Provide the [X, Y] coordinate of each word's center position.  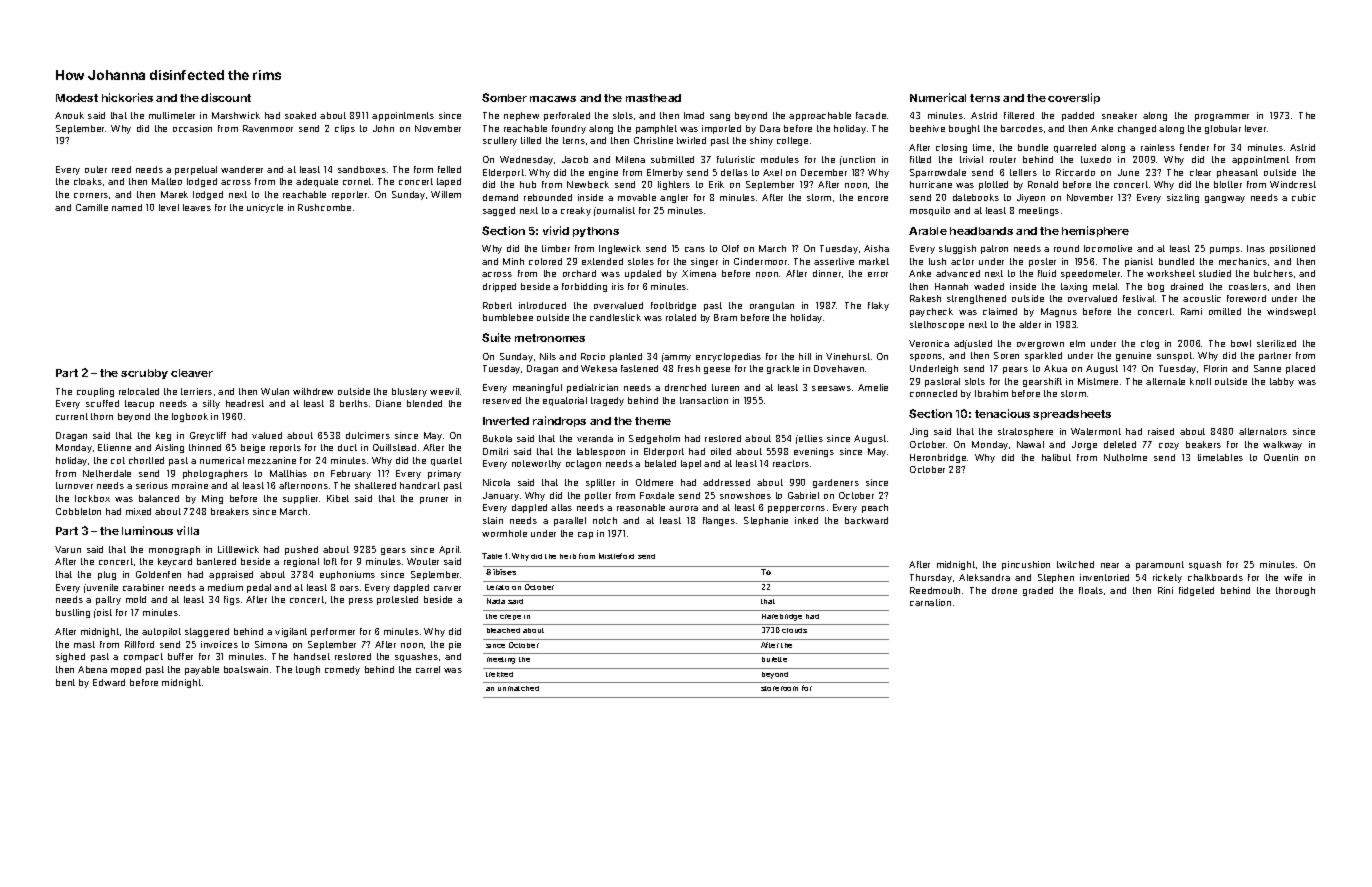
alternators [1263, 431]
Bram [725, 317]
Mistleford [616, 556]
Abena [92, 669]
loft [330, 561]
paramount [1160, 565]
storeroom [779, 688]
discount [226, 97]
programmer [1222, 117]
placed [1300, 369]
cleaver [192, 373]
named [127, 207]
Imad [694, 115]
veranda [595, 438]
